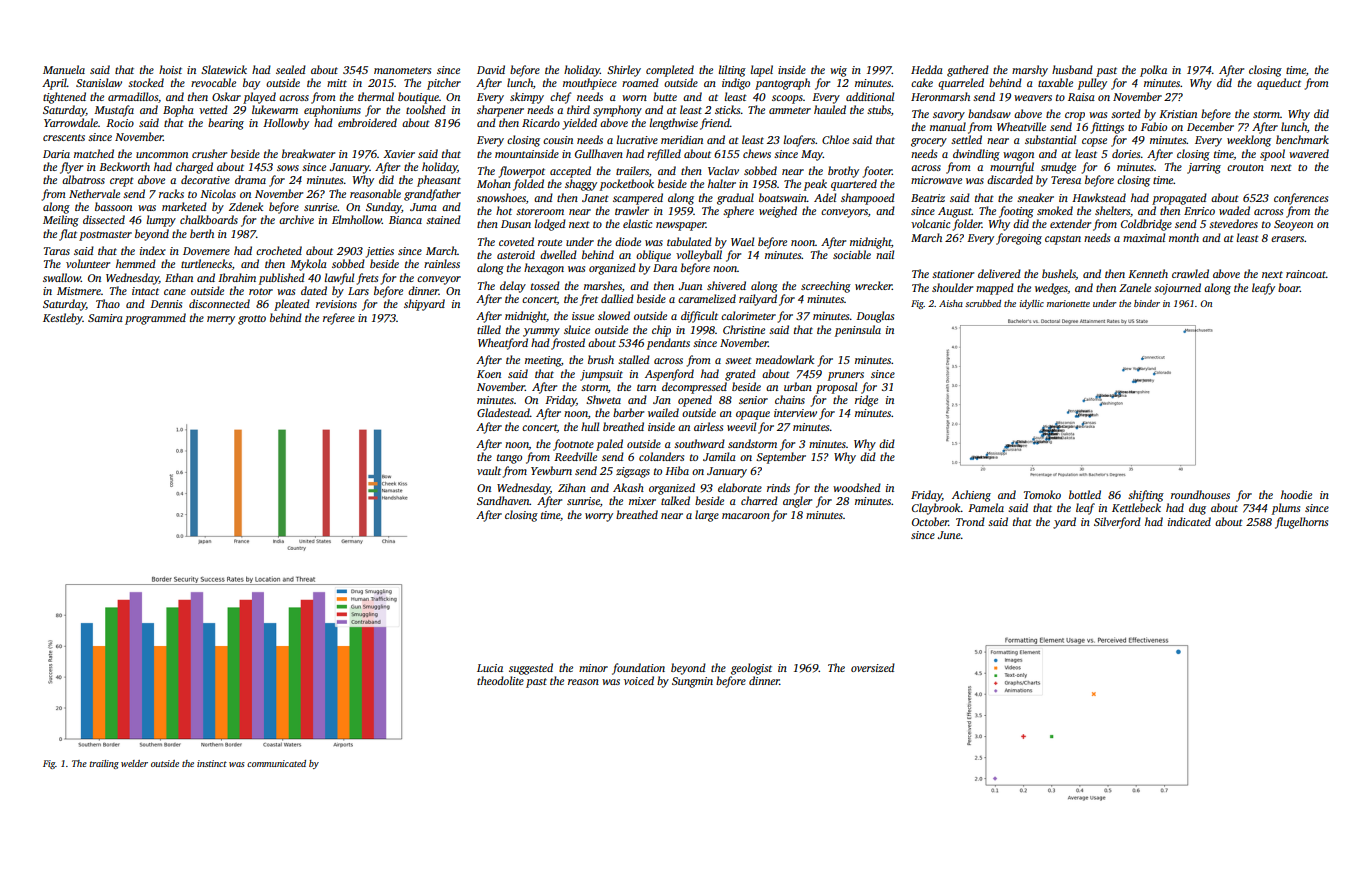  Describe the element at coordinates (707, 516) in the screenshot. I see `large` at that location.
